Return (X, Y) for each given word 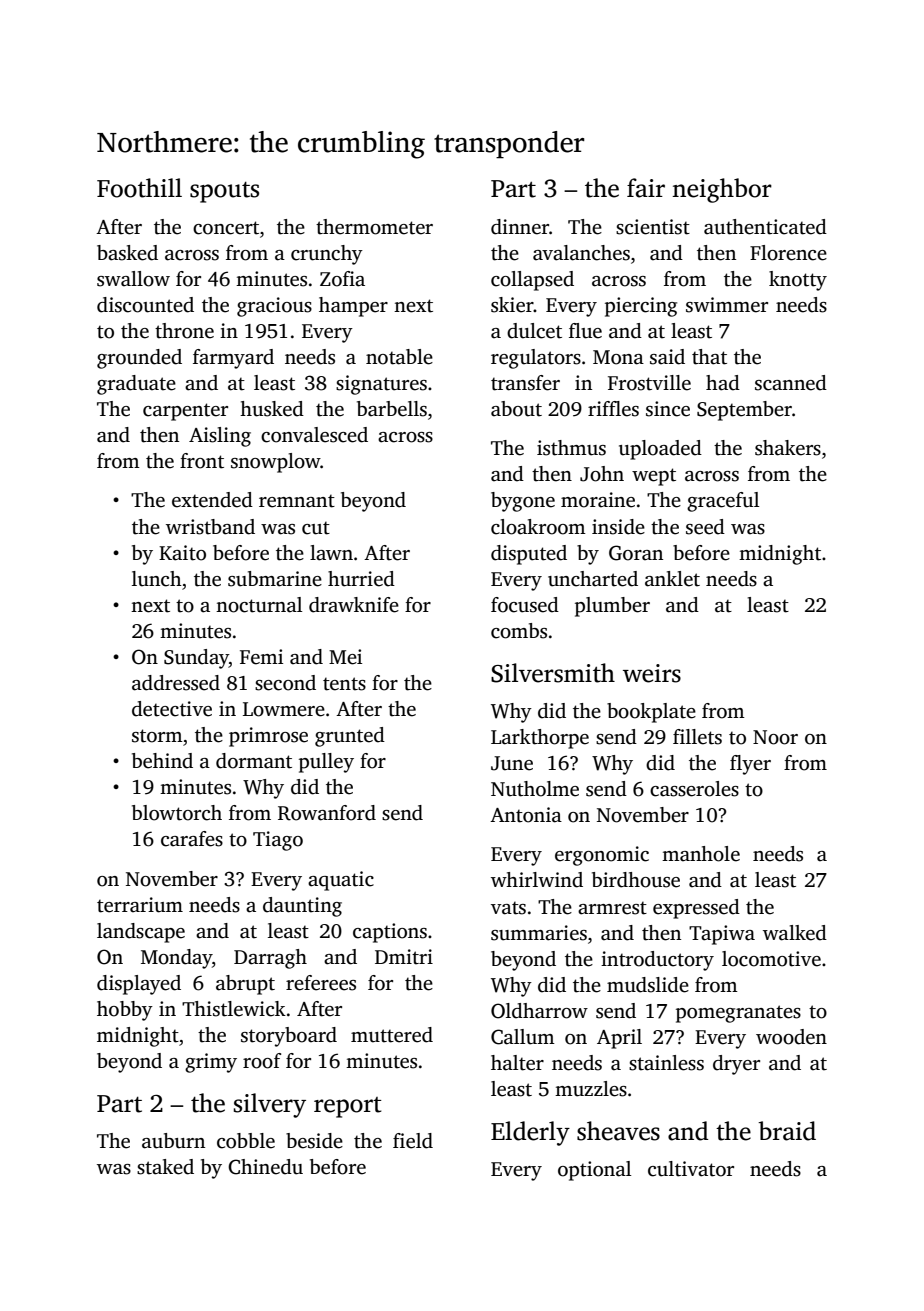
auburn (173, 1141)
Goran (636, 553)
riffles (613, 409)
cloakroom (538, 527)
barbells (392, 409)
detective (172, 709)
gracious (274, 307)
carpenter (185, 412)
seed (705, 527)
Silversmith (553, 673)
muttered (392, 1035)
